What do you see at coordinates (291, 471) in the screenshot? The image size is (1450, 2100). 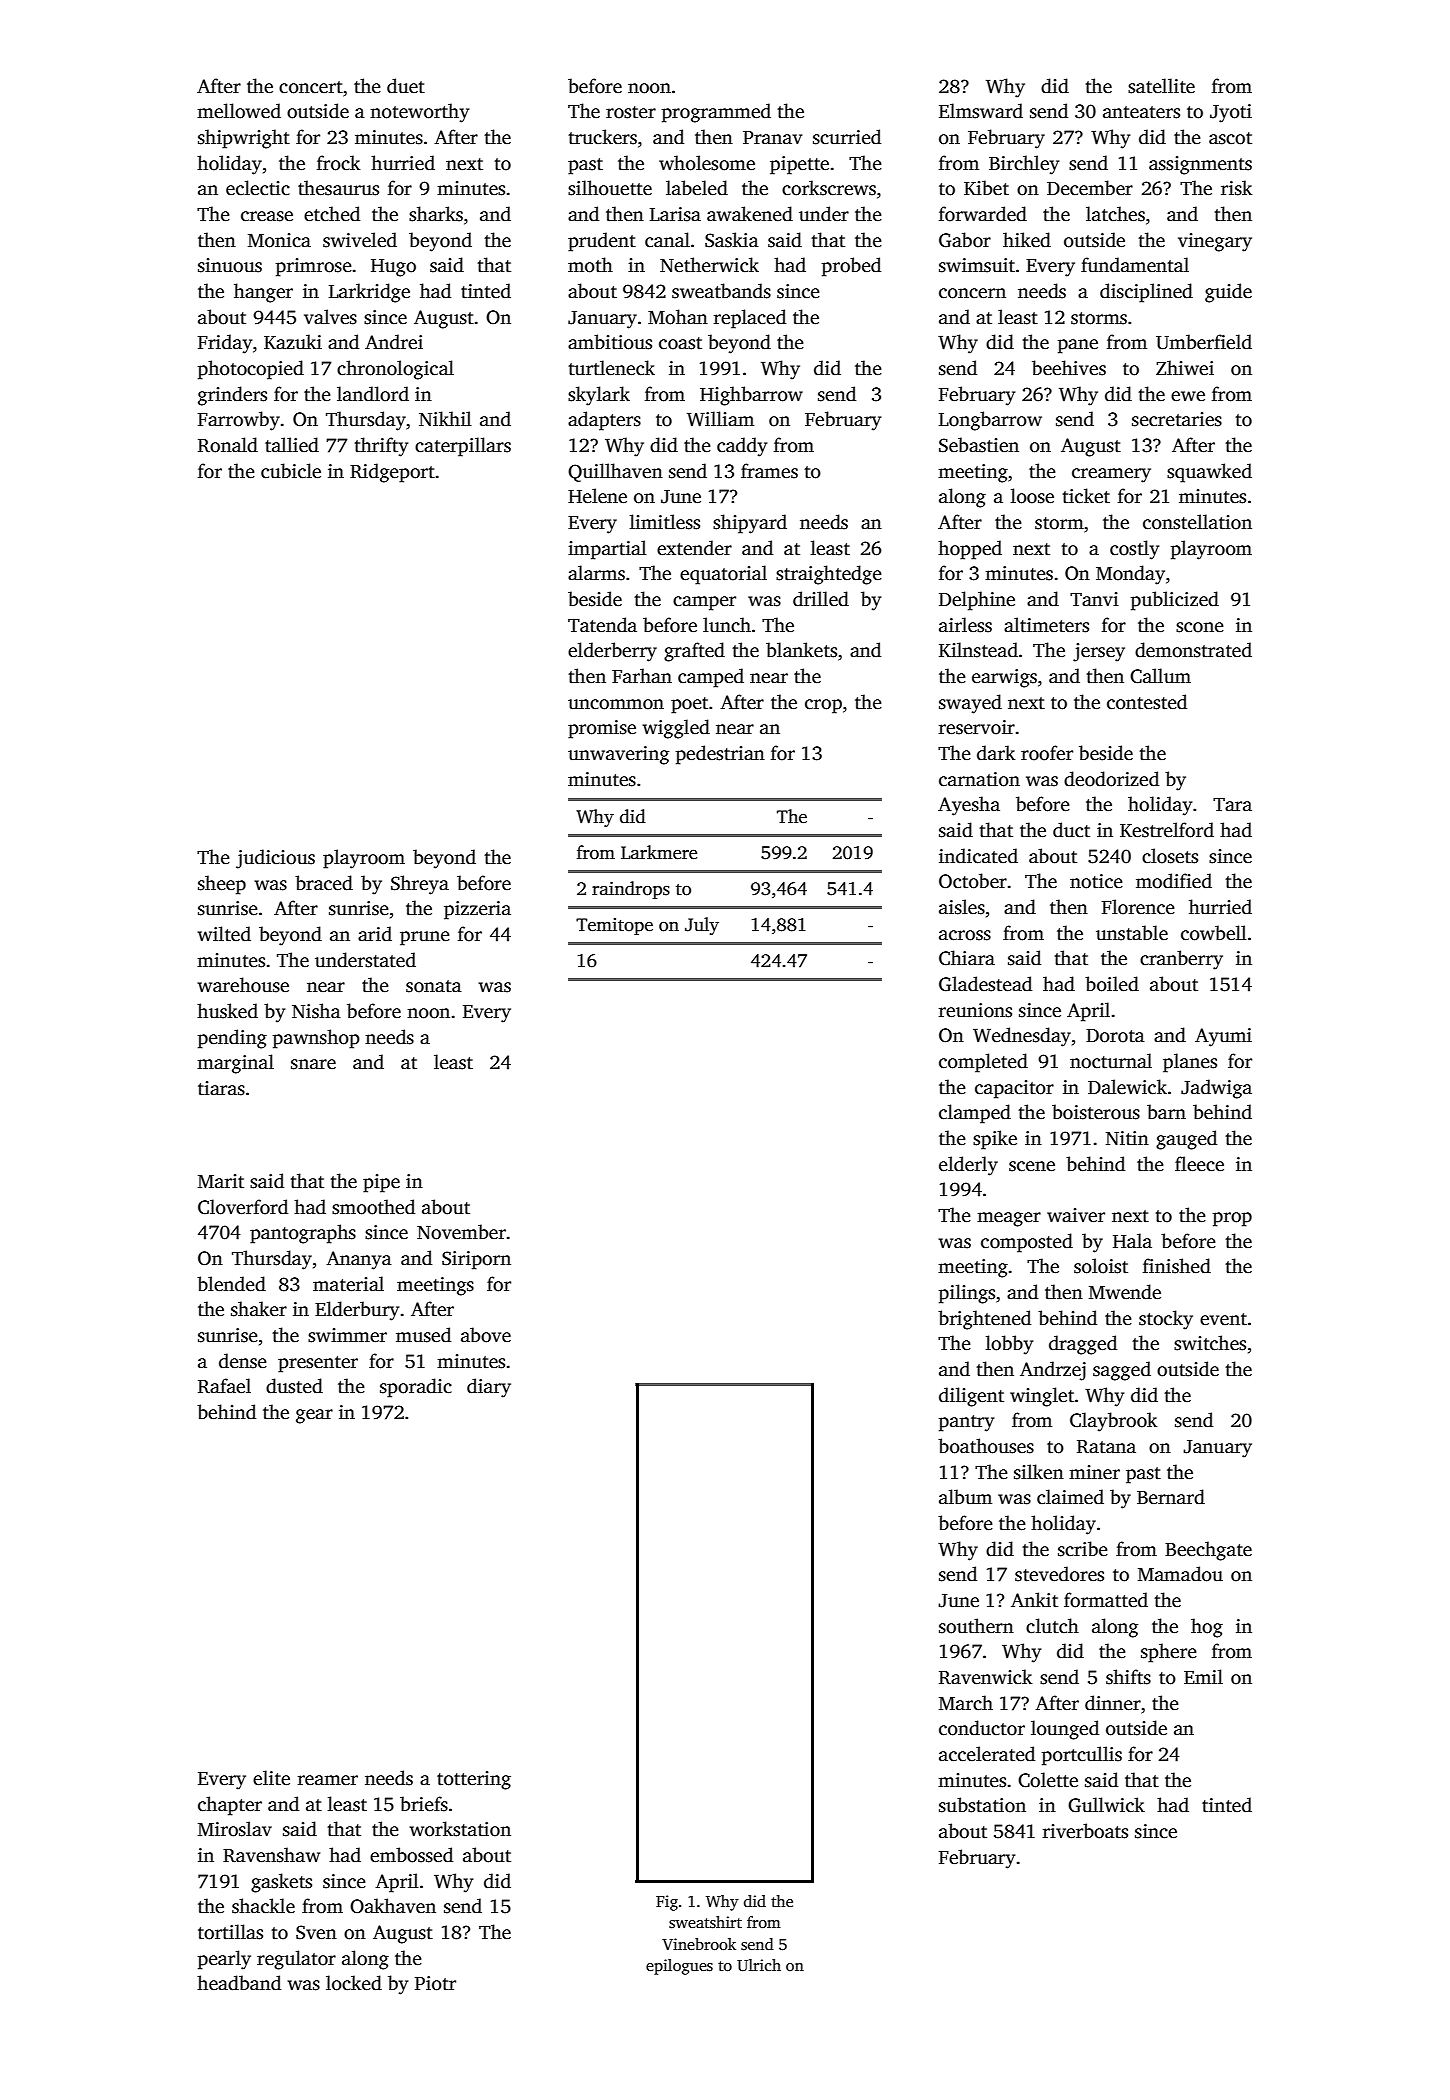 I see `cubicle` at bounding box center [291, 471].
